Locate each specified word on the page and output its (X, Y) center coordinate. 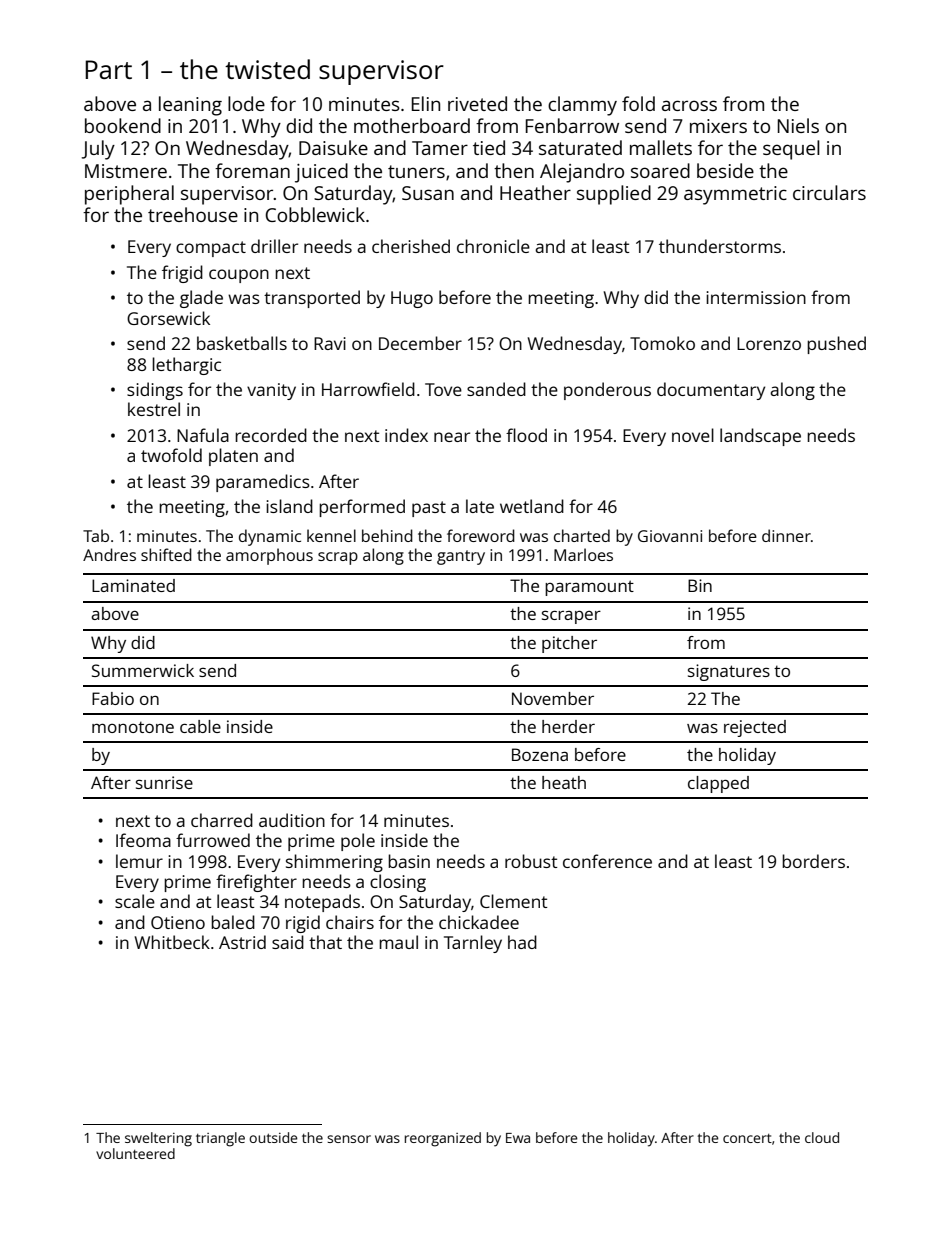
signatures (729, 672)
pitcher (569, 644)
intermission (756, 297)
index (406, 435)
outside (273, 1137)
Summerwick (143, 670)
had (522, 942)
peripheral (129, 195)
